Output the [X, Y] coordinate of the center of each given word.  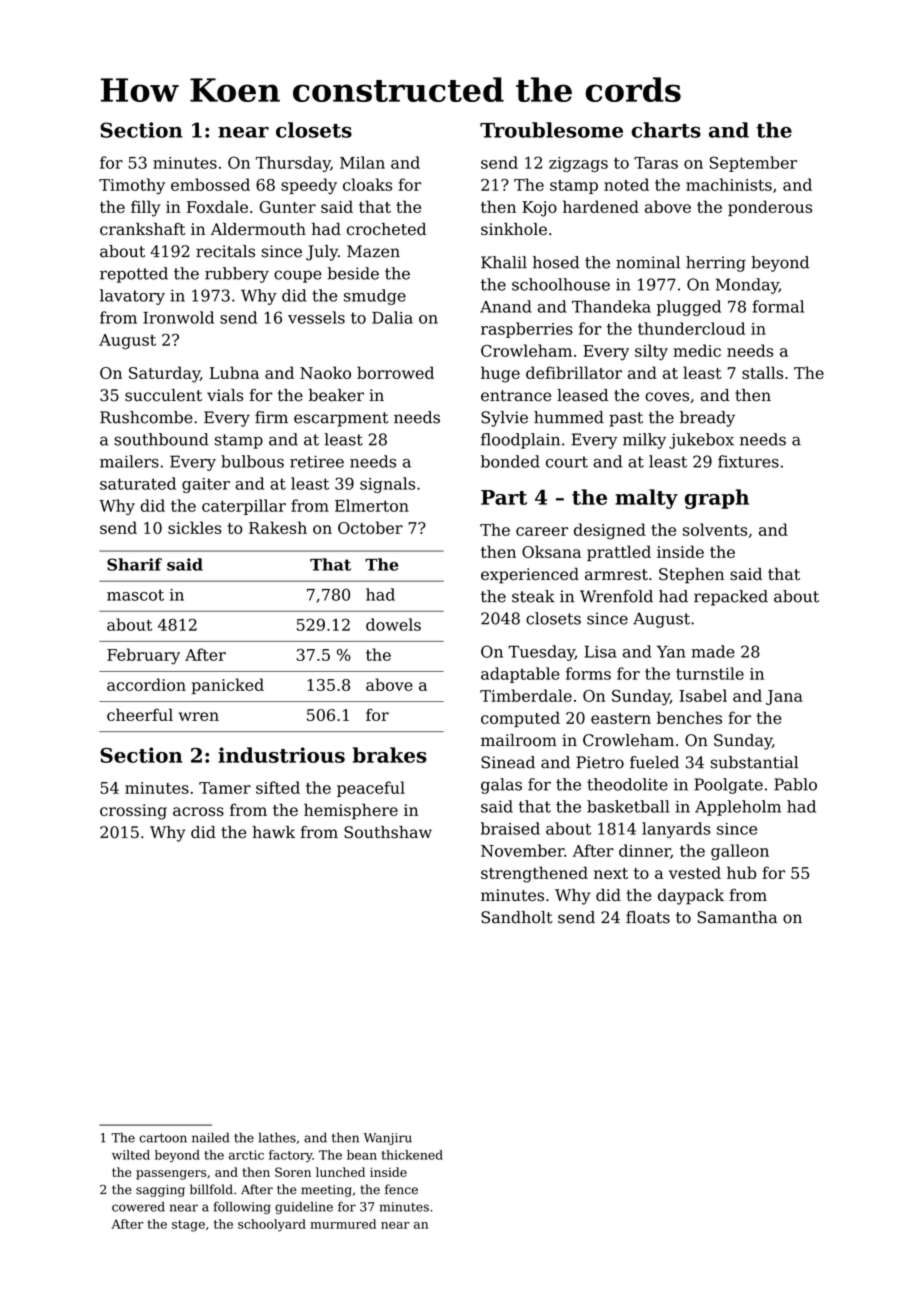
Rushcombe [146, 417]
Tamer [225, 788]
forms [588, 673]
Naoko [325, 372]
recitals [225, 251]
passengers [171, 1175]
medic [697, 350]
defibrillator [574, 372]
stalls [762, 372]
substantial [754, 762]
